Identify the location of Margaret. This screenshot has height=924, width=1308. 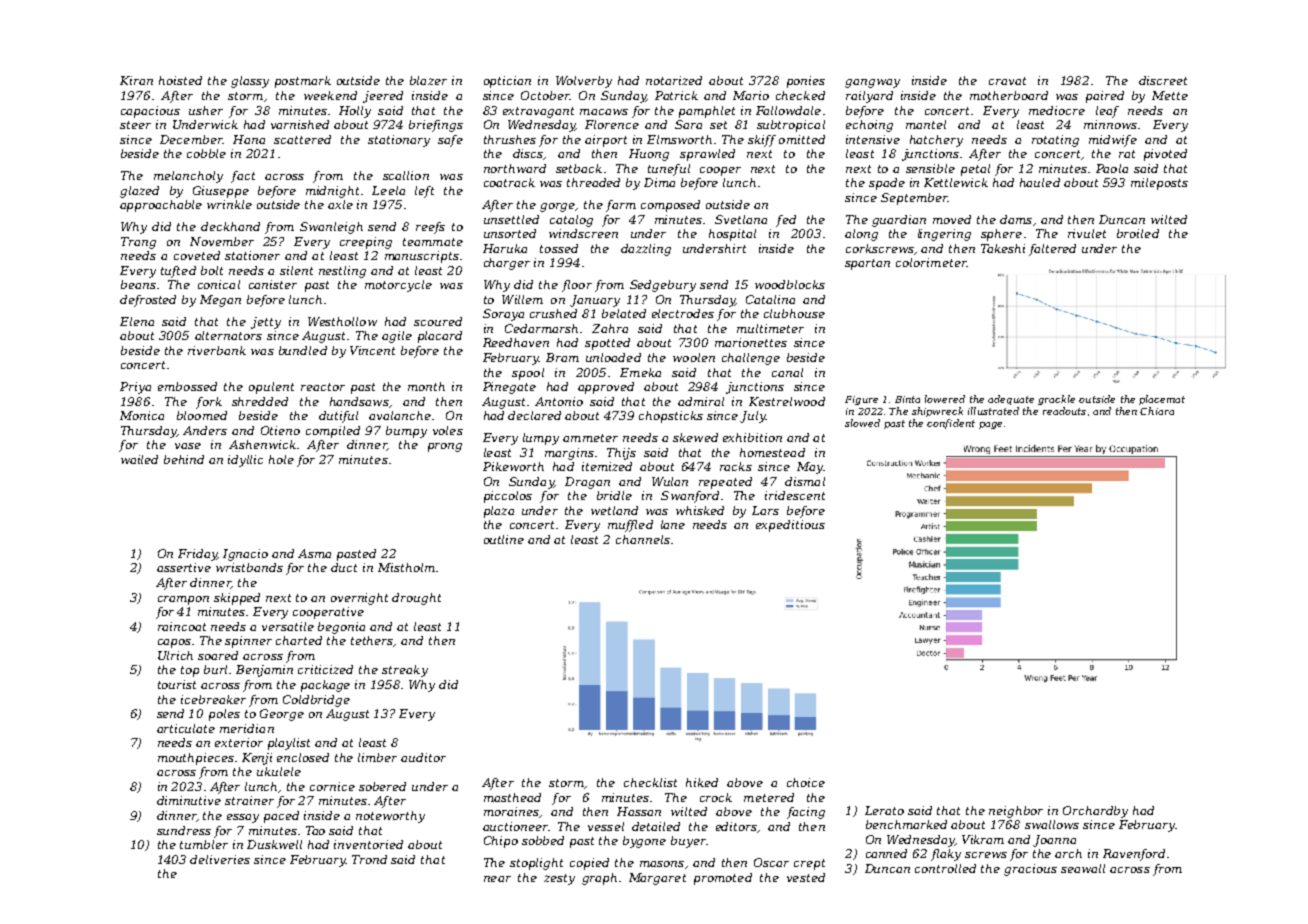
(657, 879).
